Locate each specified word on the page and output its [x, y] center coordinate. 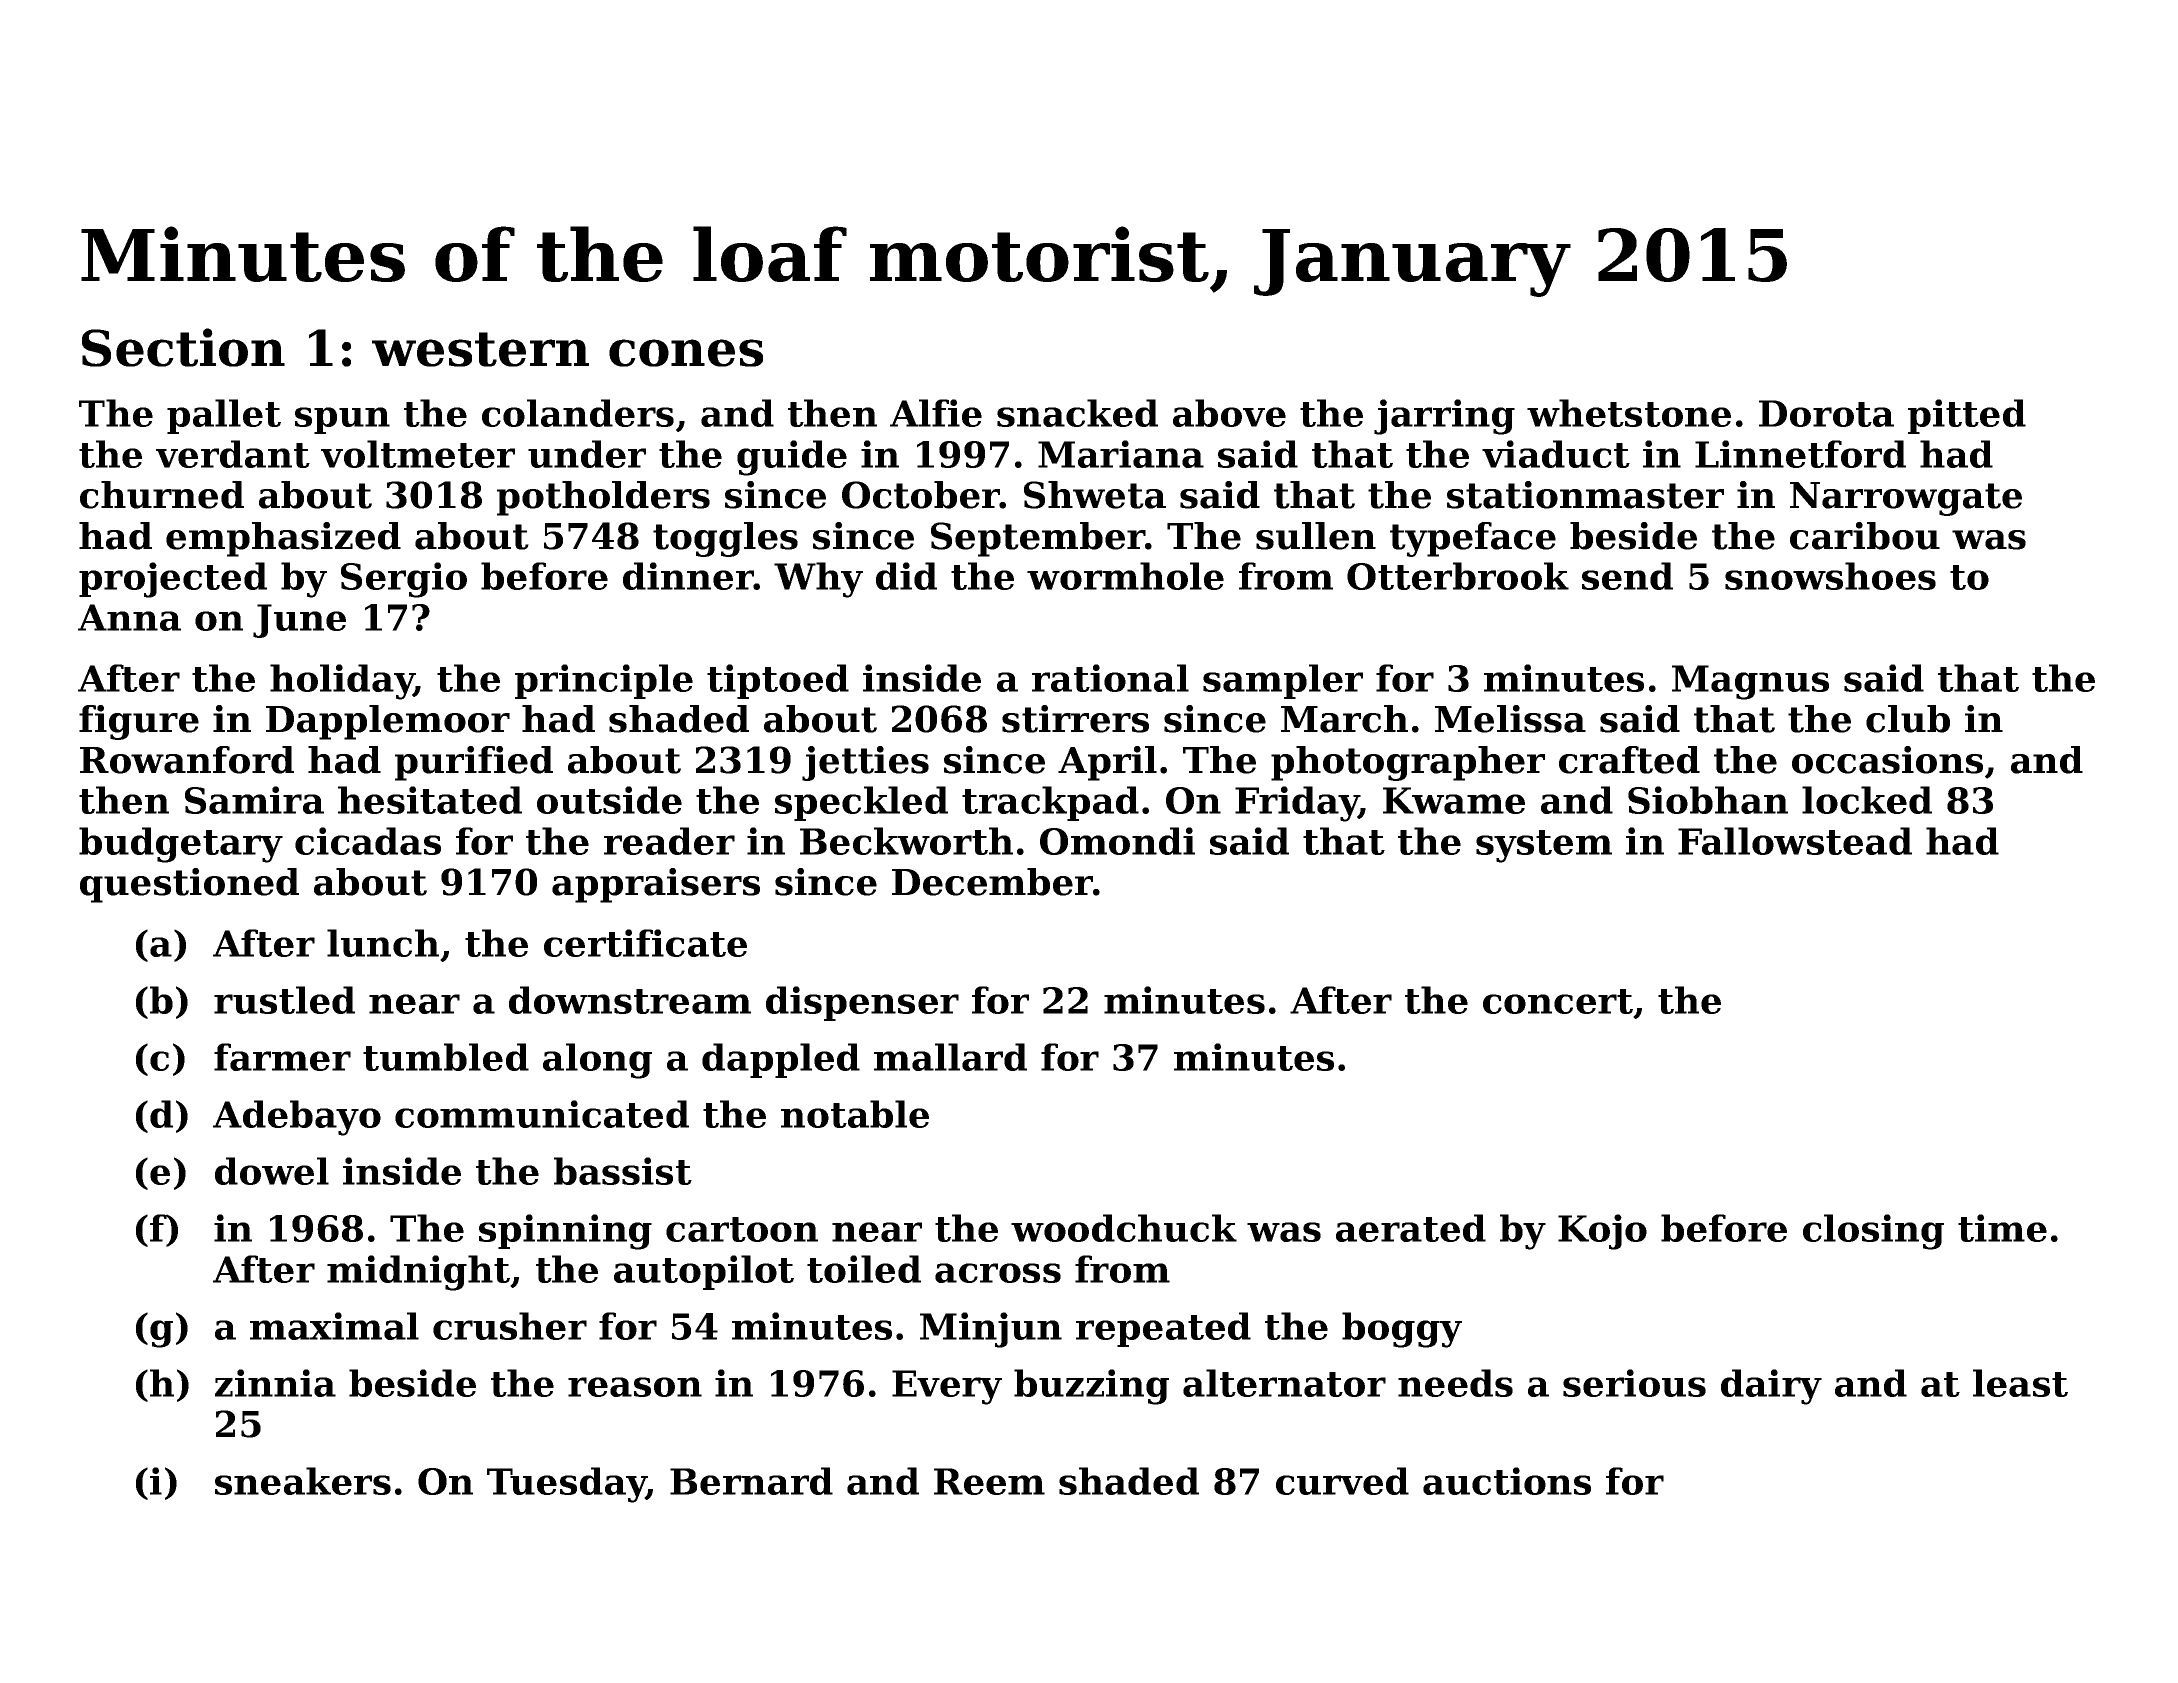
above [1229, 413]
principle [604, 681]
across [998, 1273]
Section [183, 347]
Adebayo [297, 1118]
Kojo [1602, 1232]
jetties [865, 763]
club [1908, 719]
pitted [1967, 416]
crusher [510, 1326]
